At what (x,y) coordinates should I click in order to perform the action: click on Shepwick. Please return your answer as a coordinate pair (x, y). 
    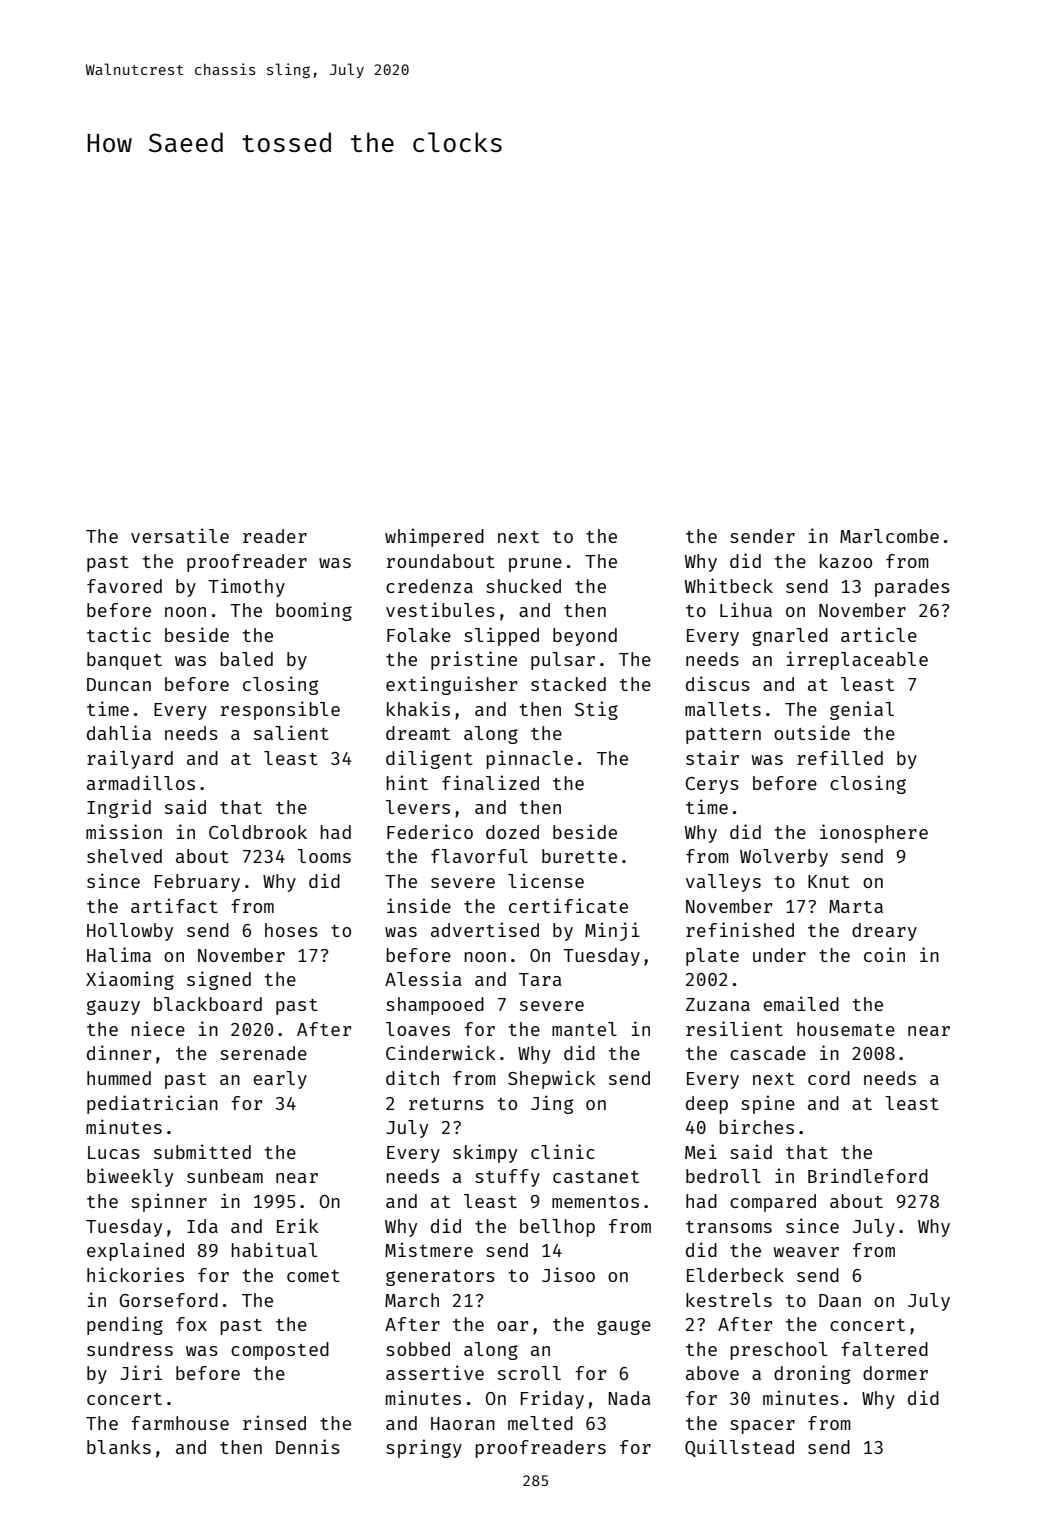
    Looking at the image, I should click on (551, 1079).
